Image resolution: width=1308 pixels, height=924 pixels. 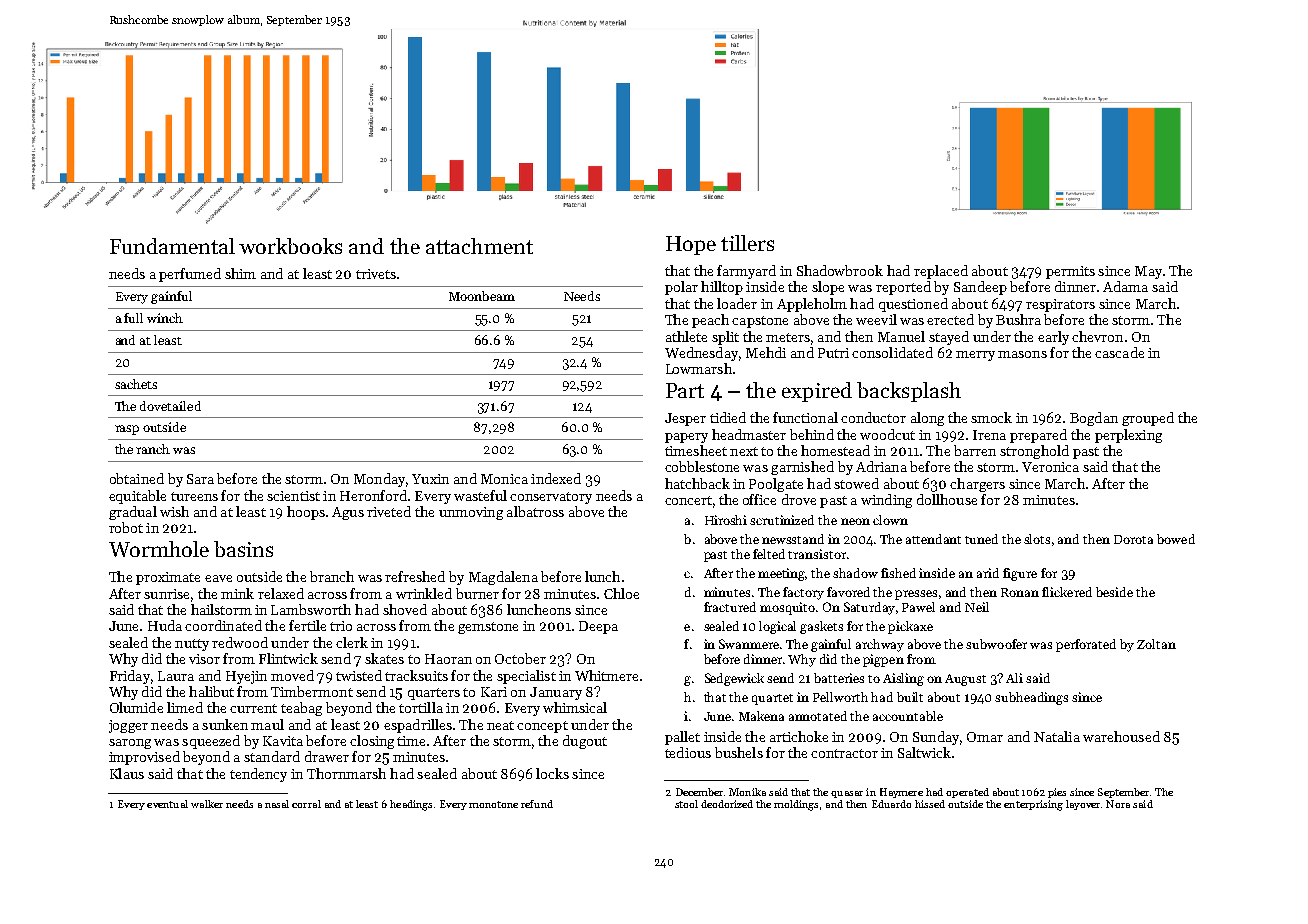 I want to click on athlete, so click(x=686, y=336).
